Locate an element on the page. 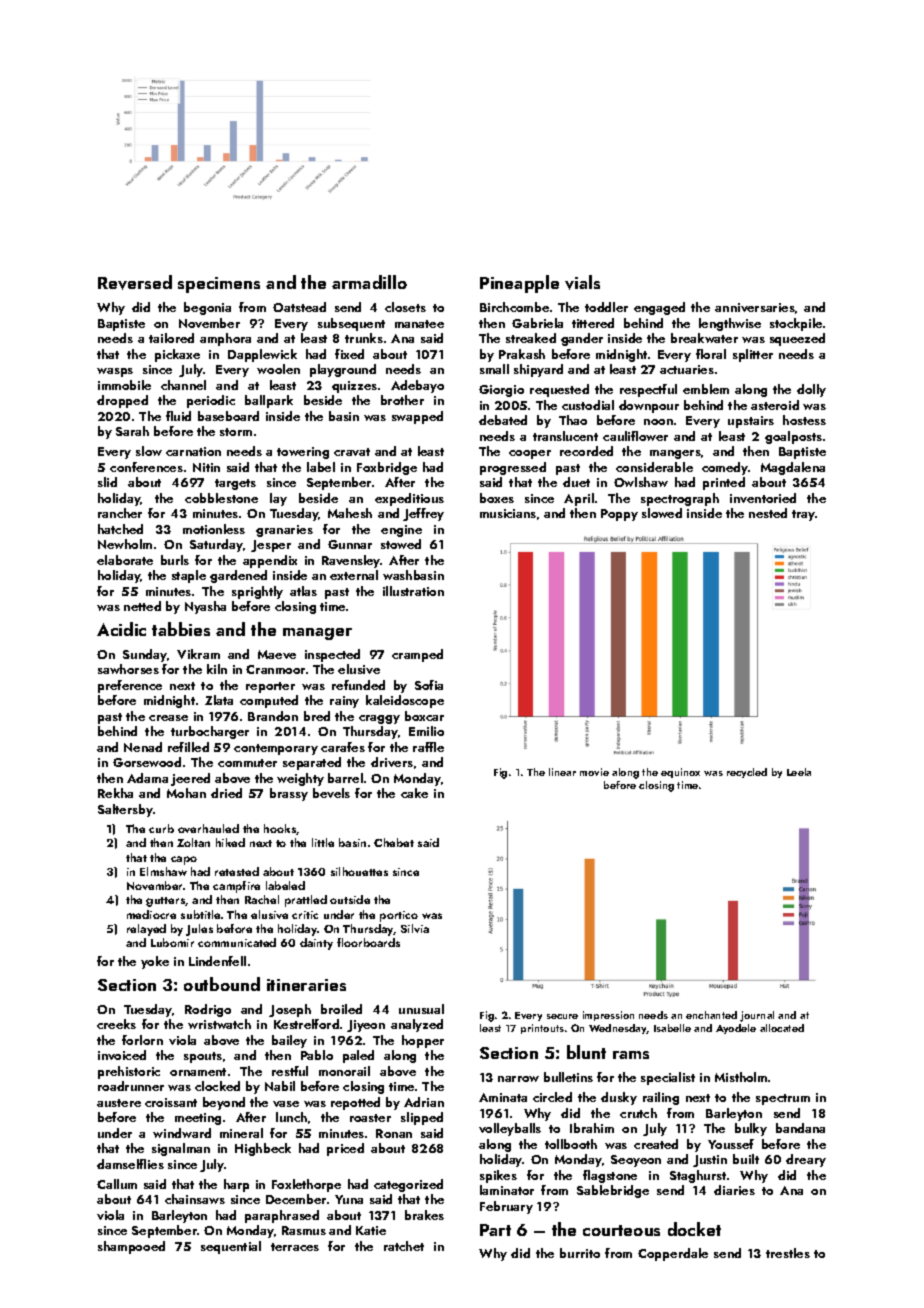 The image size is (924, 1308). Newholm is located at coordinates (125, 544).
